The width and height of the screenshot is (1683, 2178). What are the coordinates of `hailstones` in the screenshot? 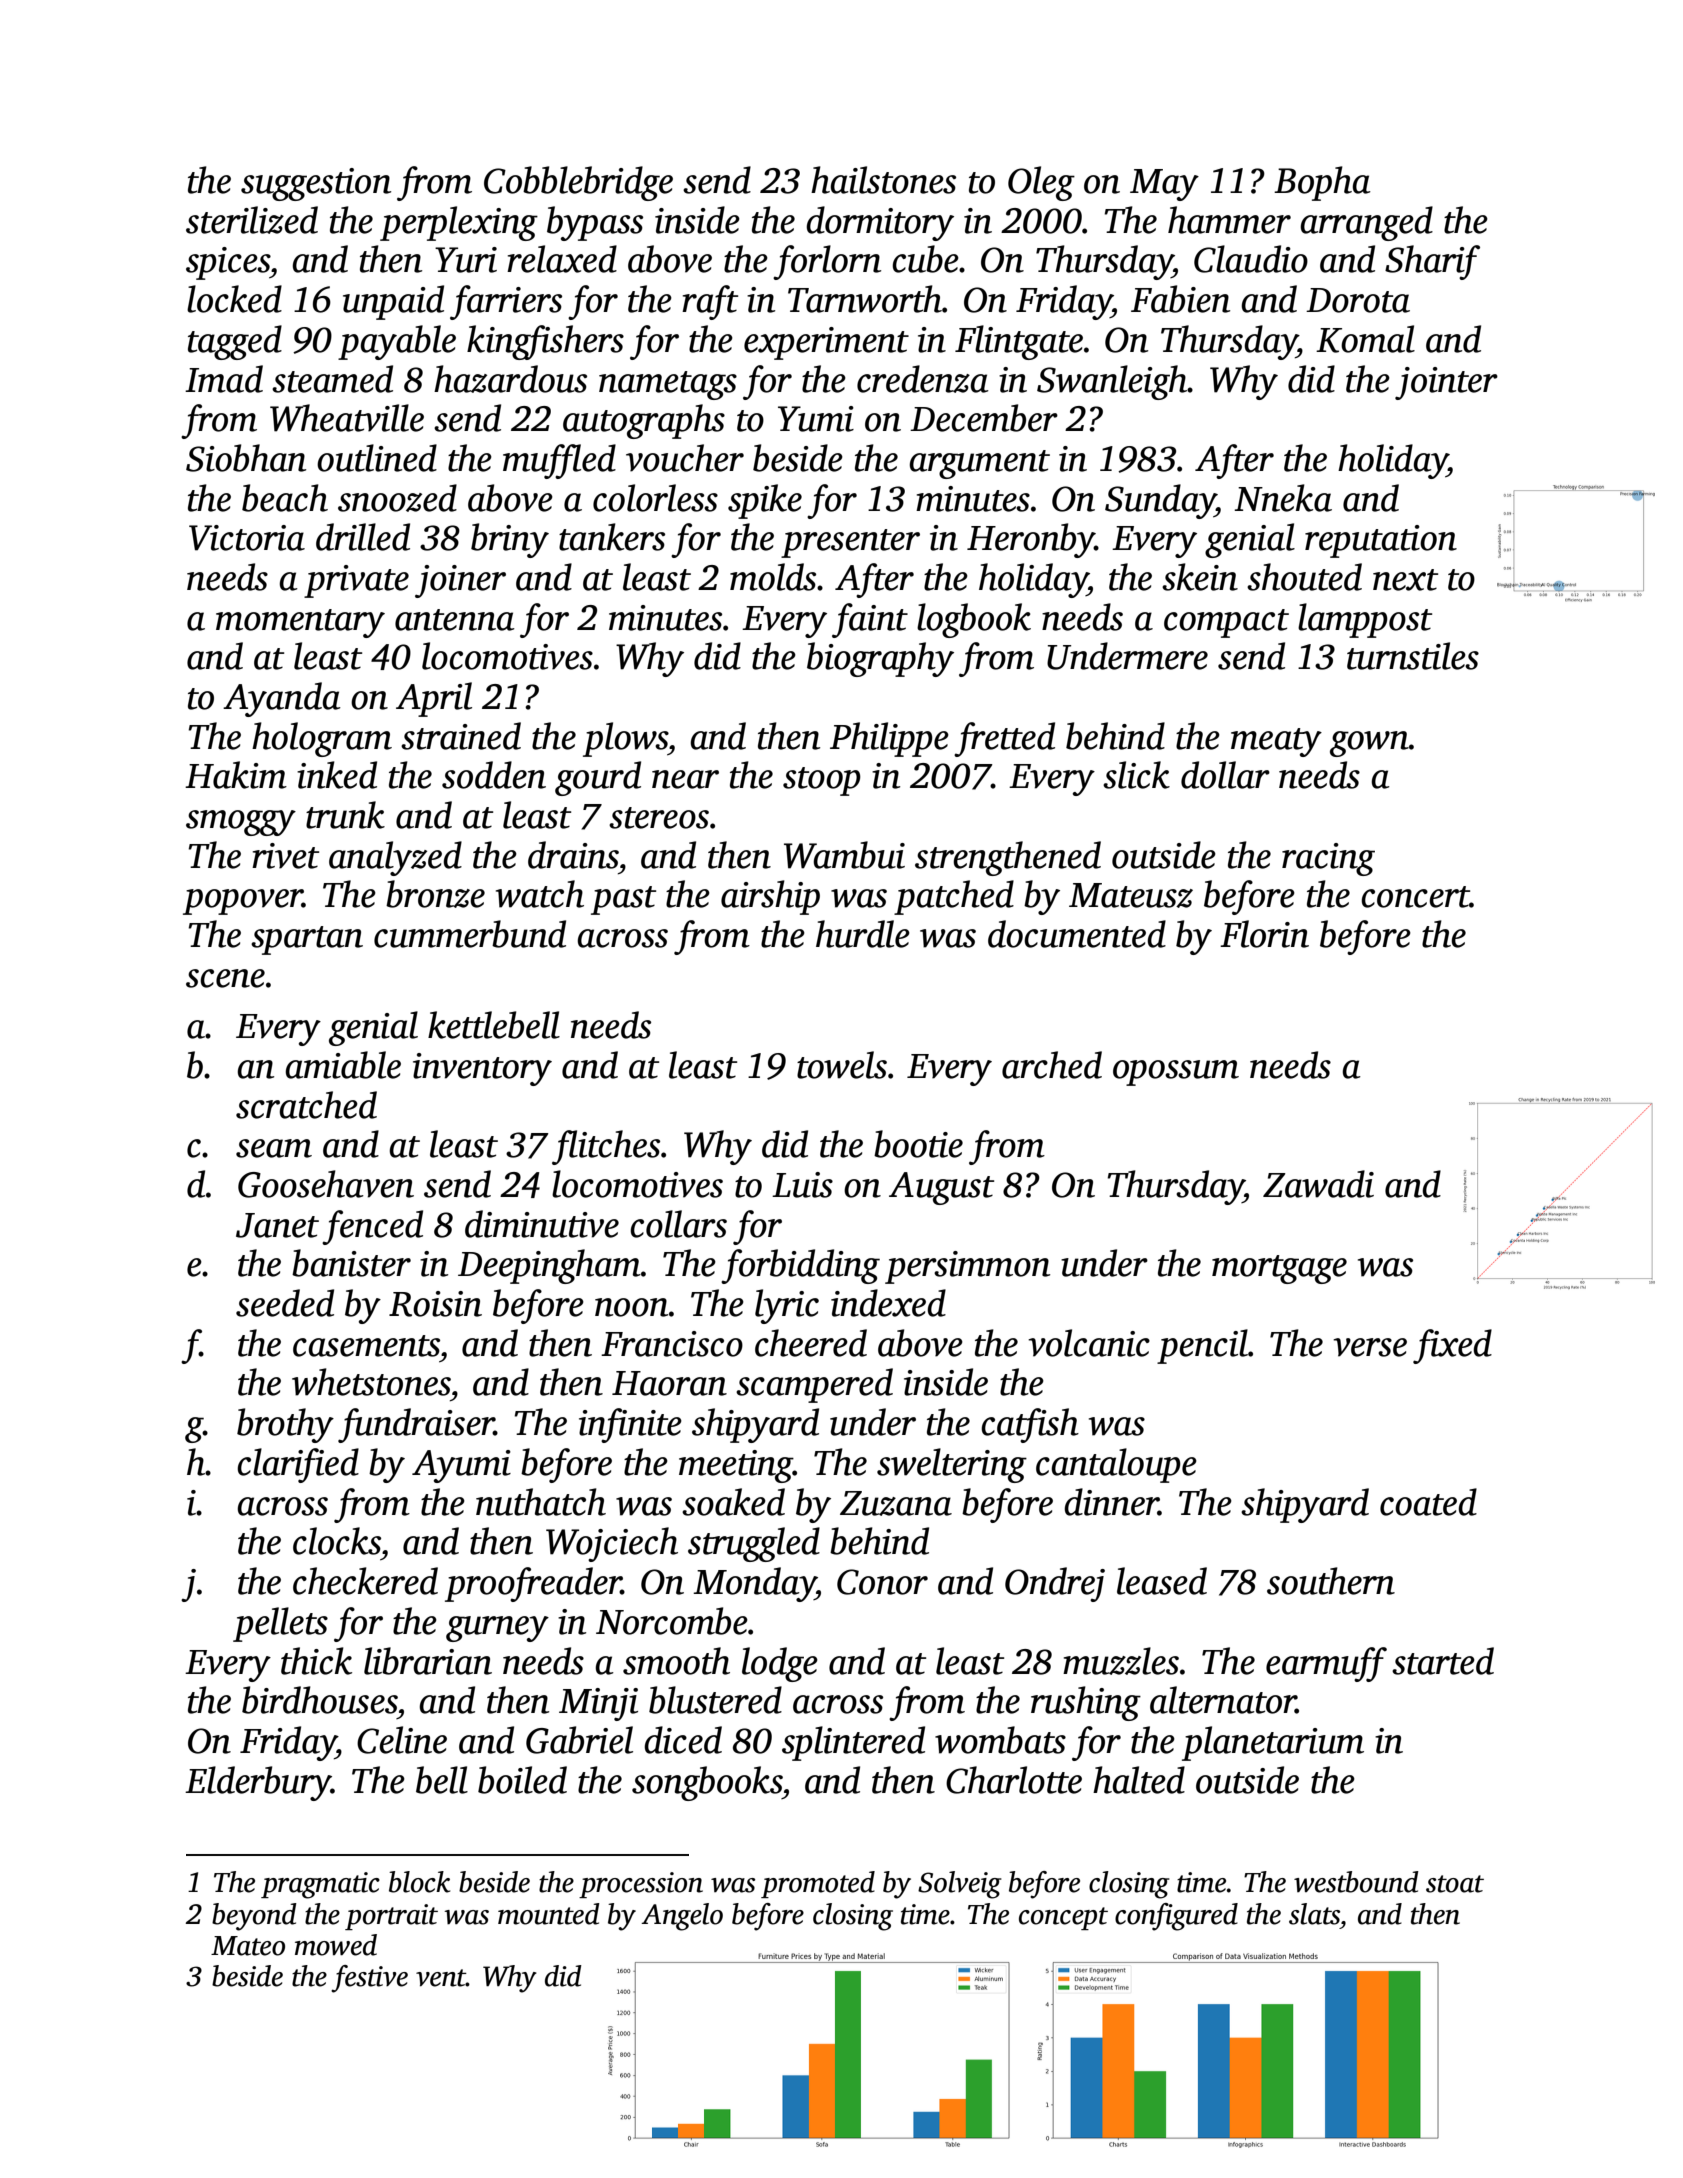 It's located at (883, 180).
